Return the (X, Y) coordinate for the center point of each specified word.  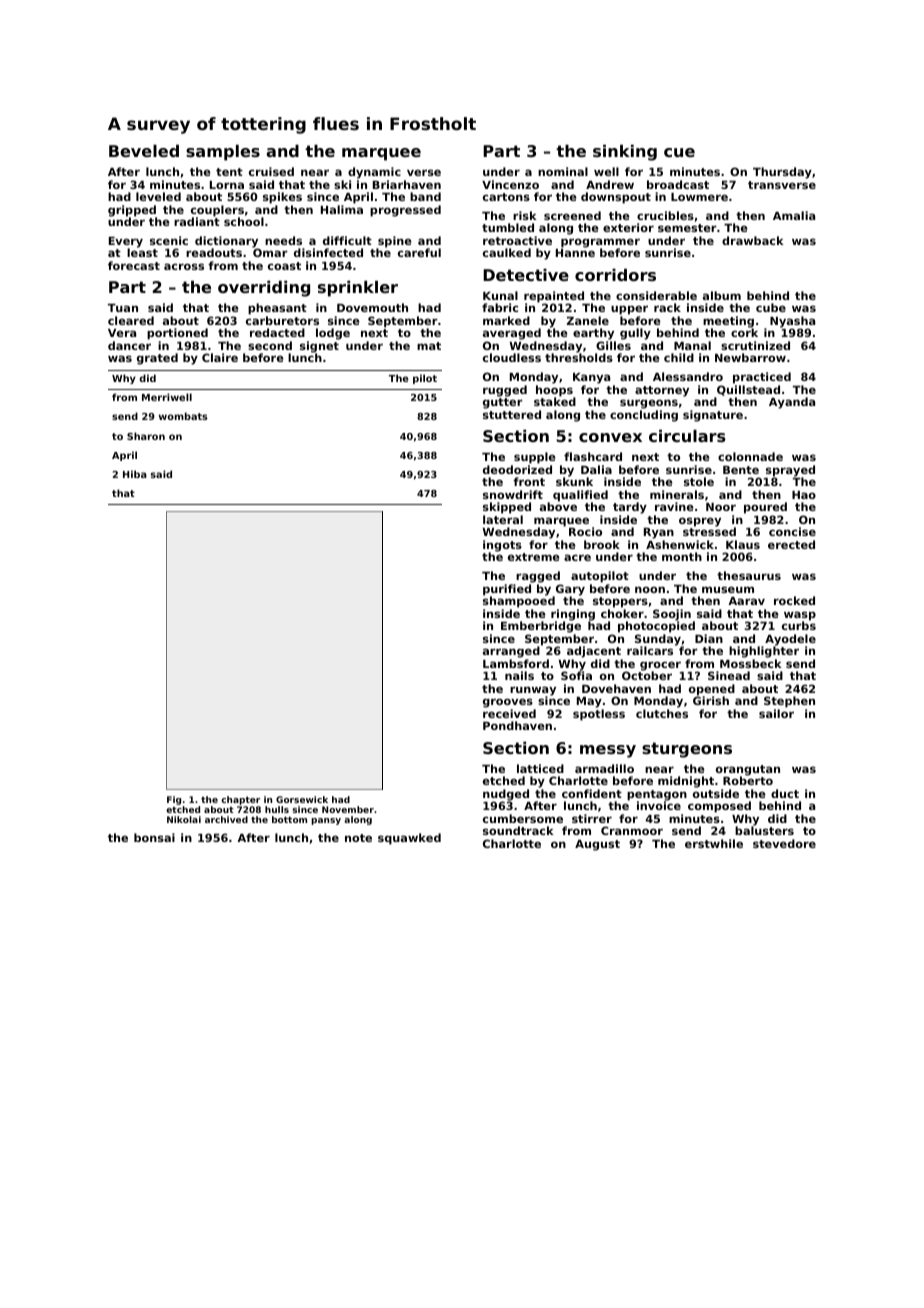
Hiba (135, 474)
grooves (508, 703)
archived (226, 819)
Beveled (144, 151)
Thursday (782, 173)
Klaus (743, 544)
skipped (507, 508)
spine (395, 242)
